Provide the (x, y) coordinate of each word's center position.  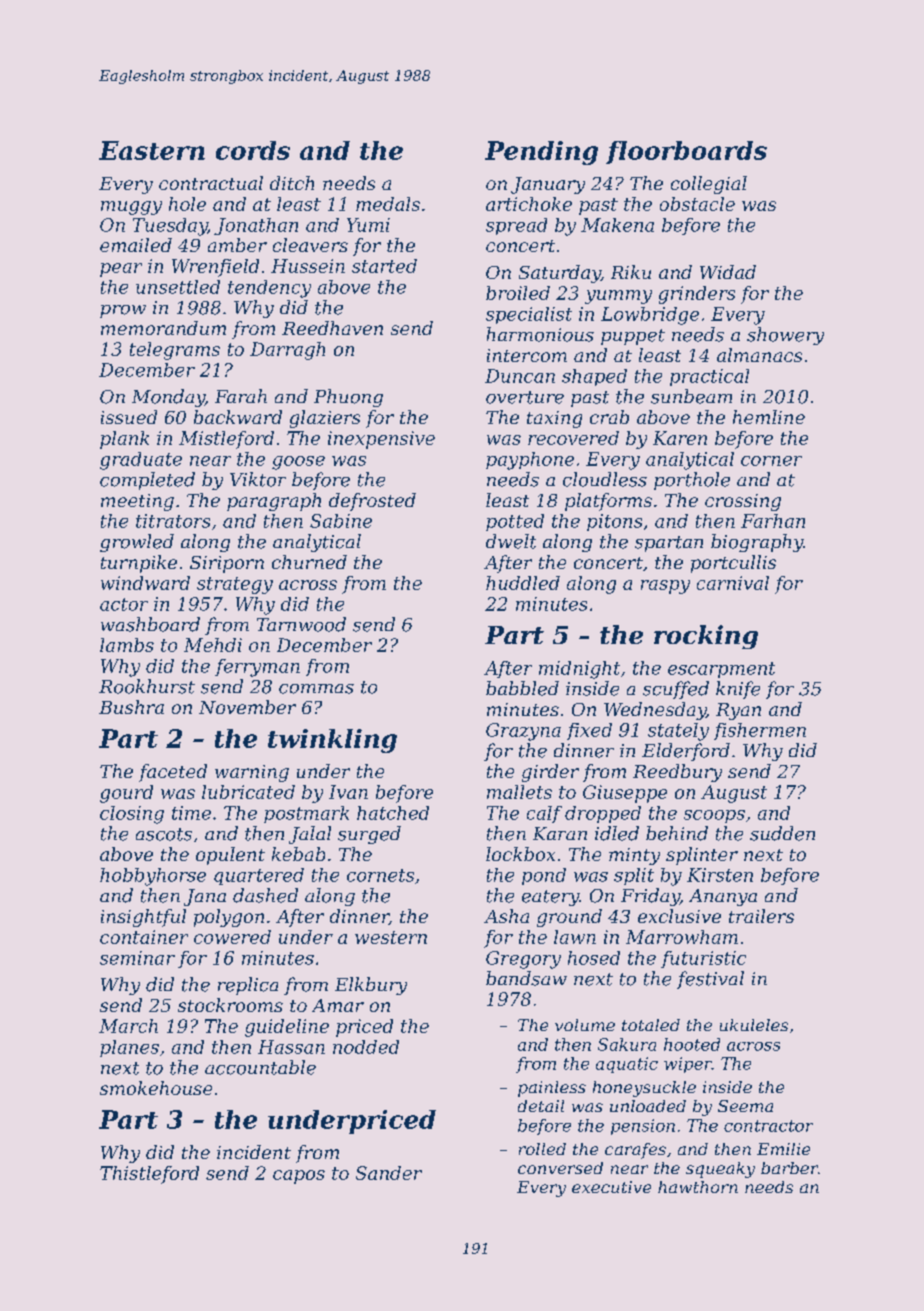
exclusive (679, 916)
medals (388, 204)
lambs (127, 645)
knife (738, 690)
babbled (522, 688)
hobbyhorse (153, 877)
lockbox (520, 854)
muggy (131, 208)
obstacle (697, 204)
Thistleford (149, 1175)
